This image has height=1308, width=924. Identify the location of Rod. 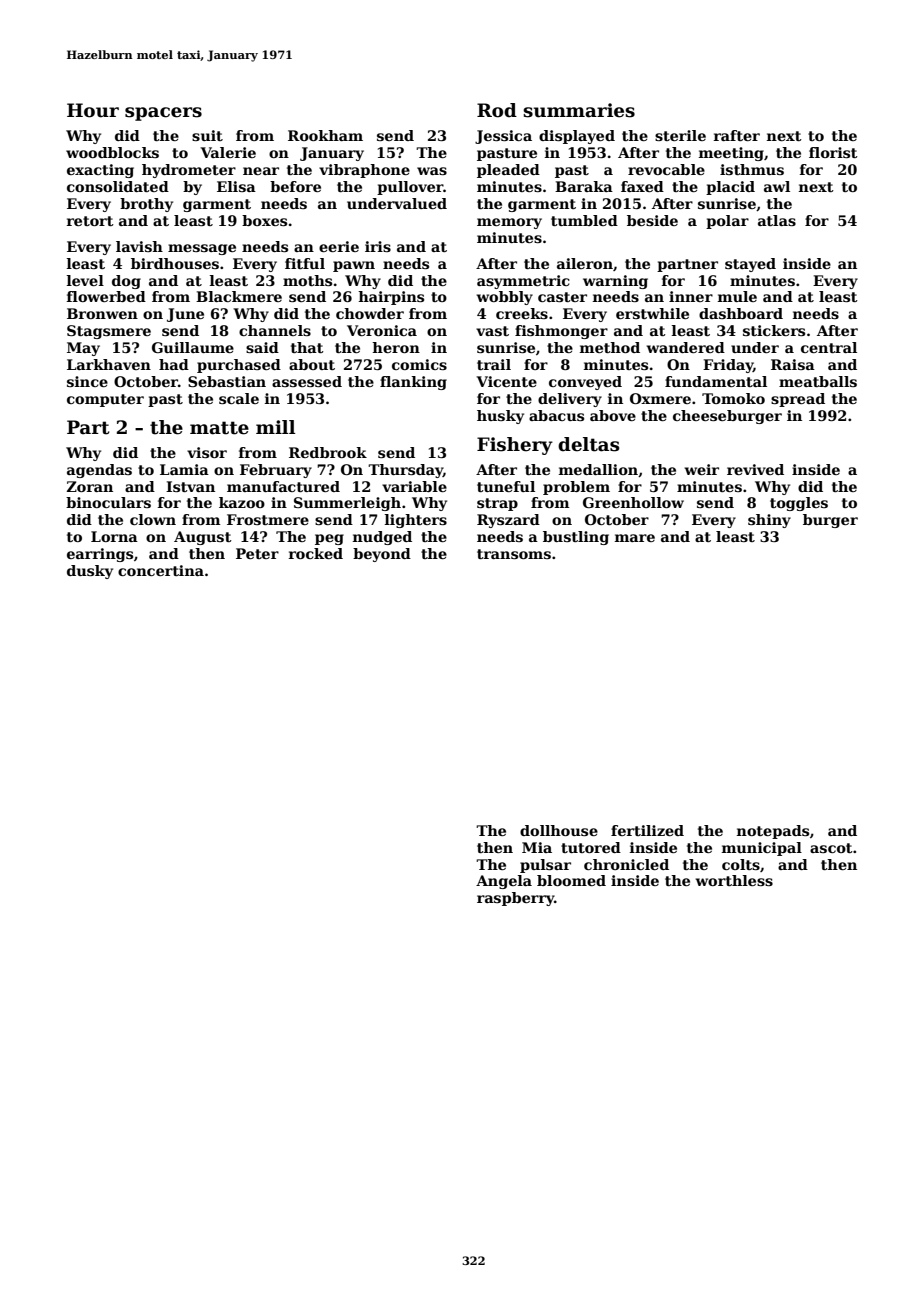
(497, 110).
